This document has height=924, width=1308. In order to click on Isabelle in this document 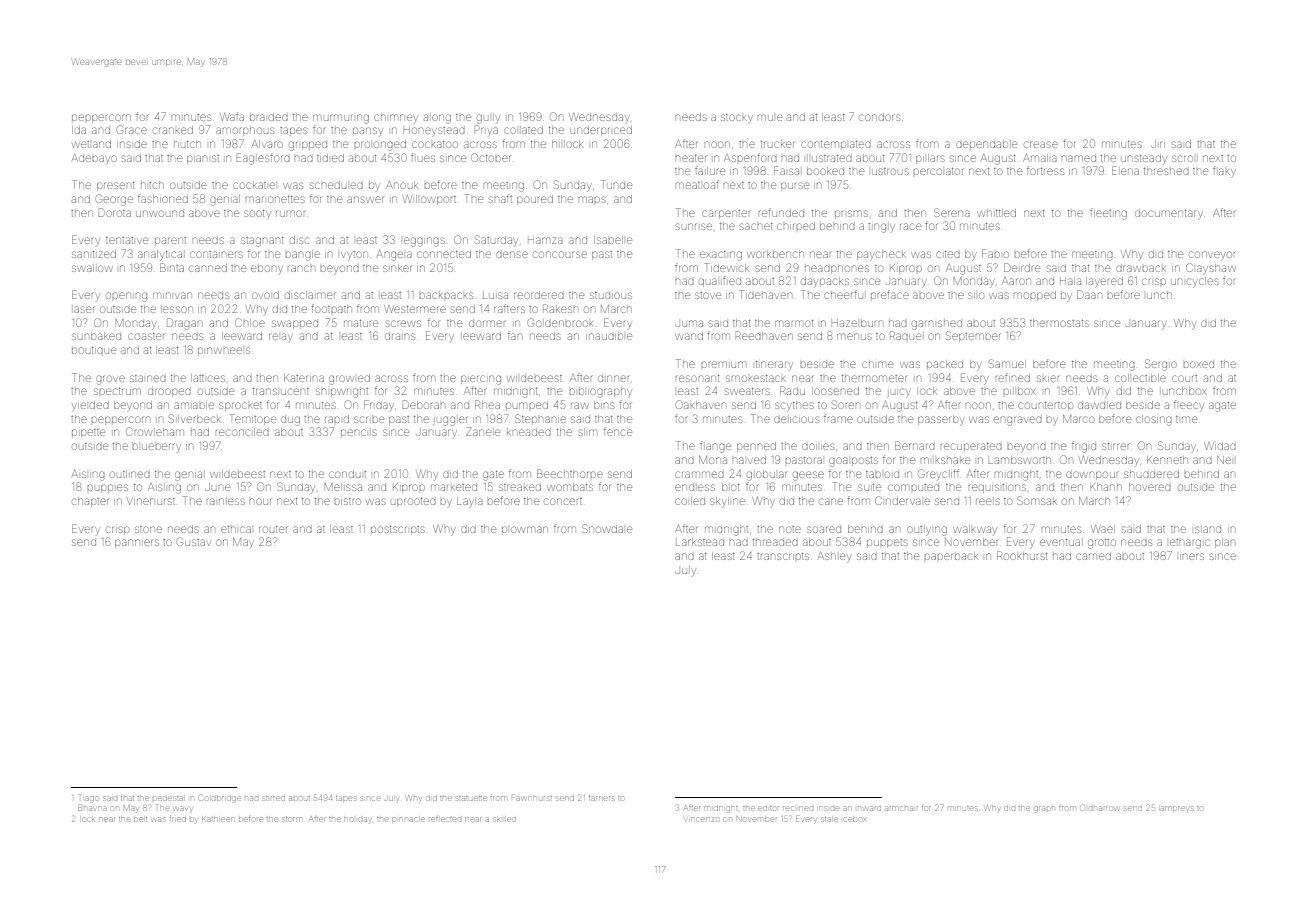, I will do `click(613, 240)`.
